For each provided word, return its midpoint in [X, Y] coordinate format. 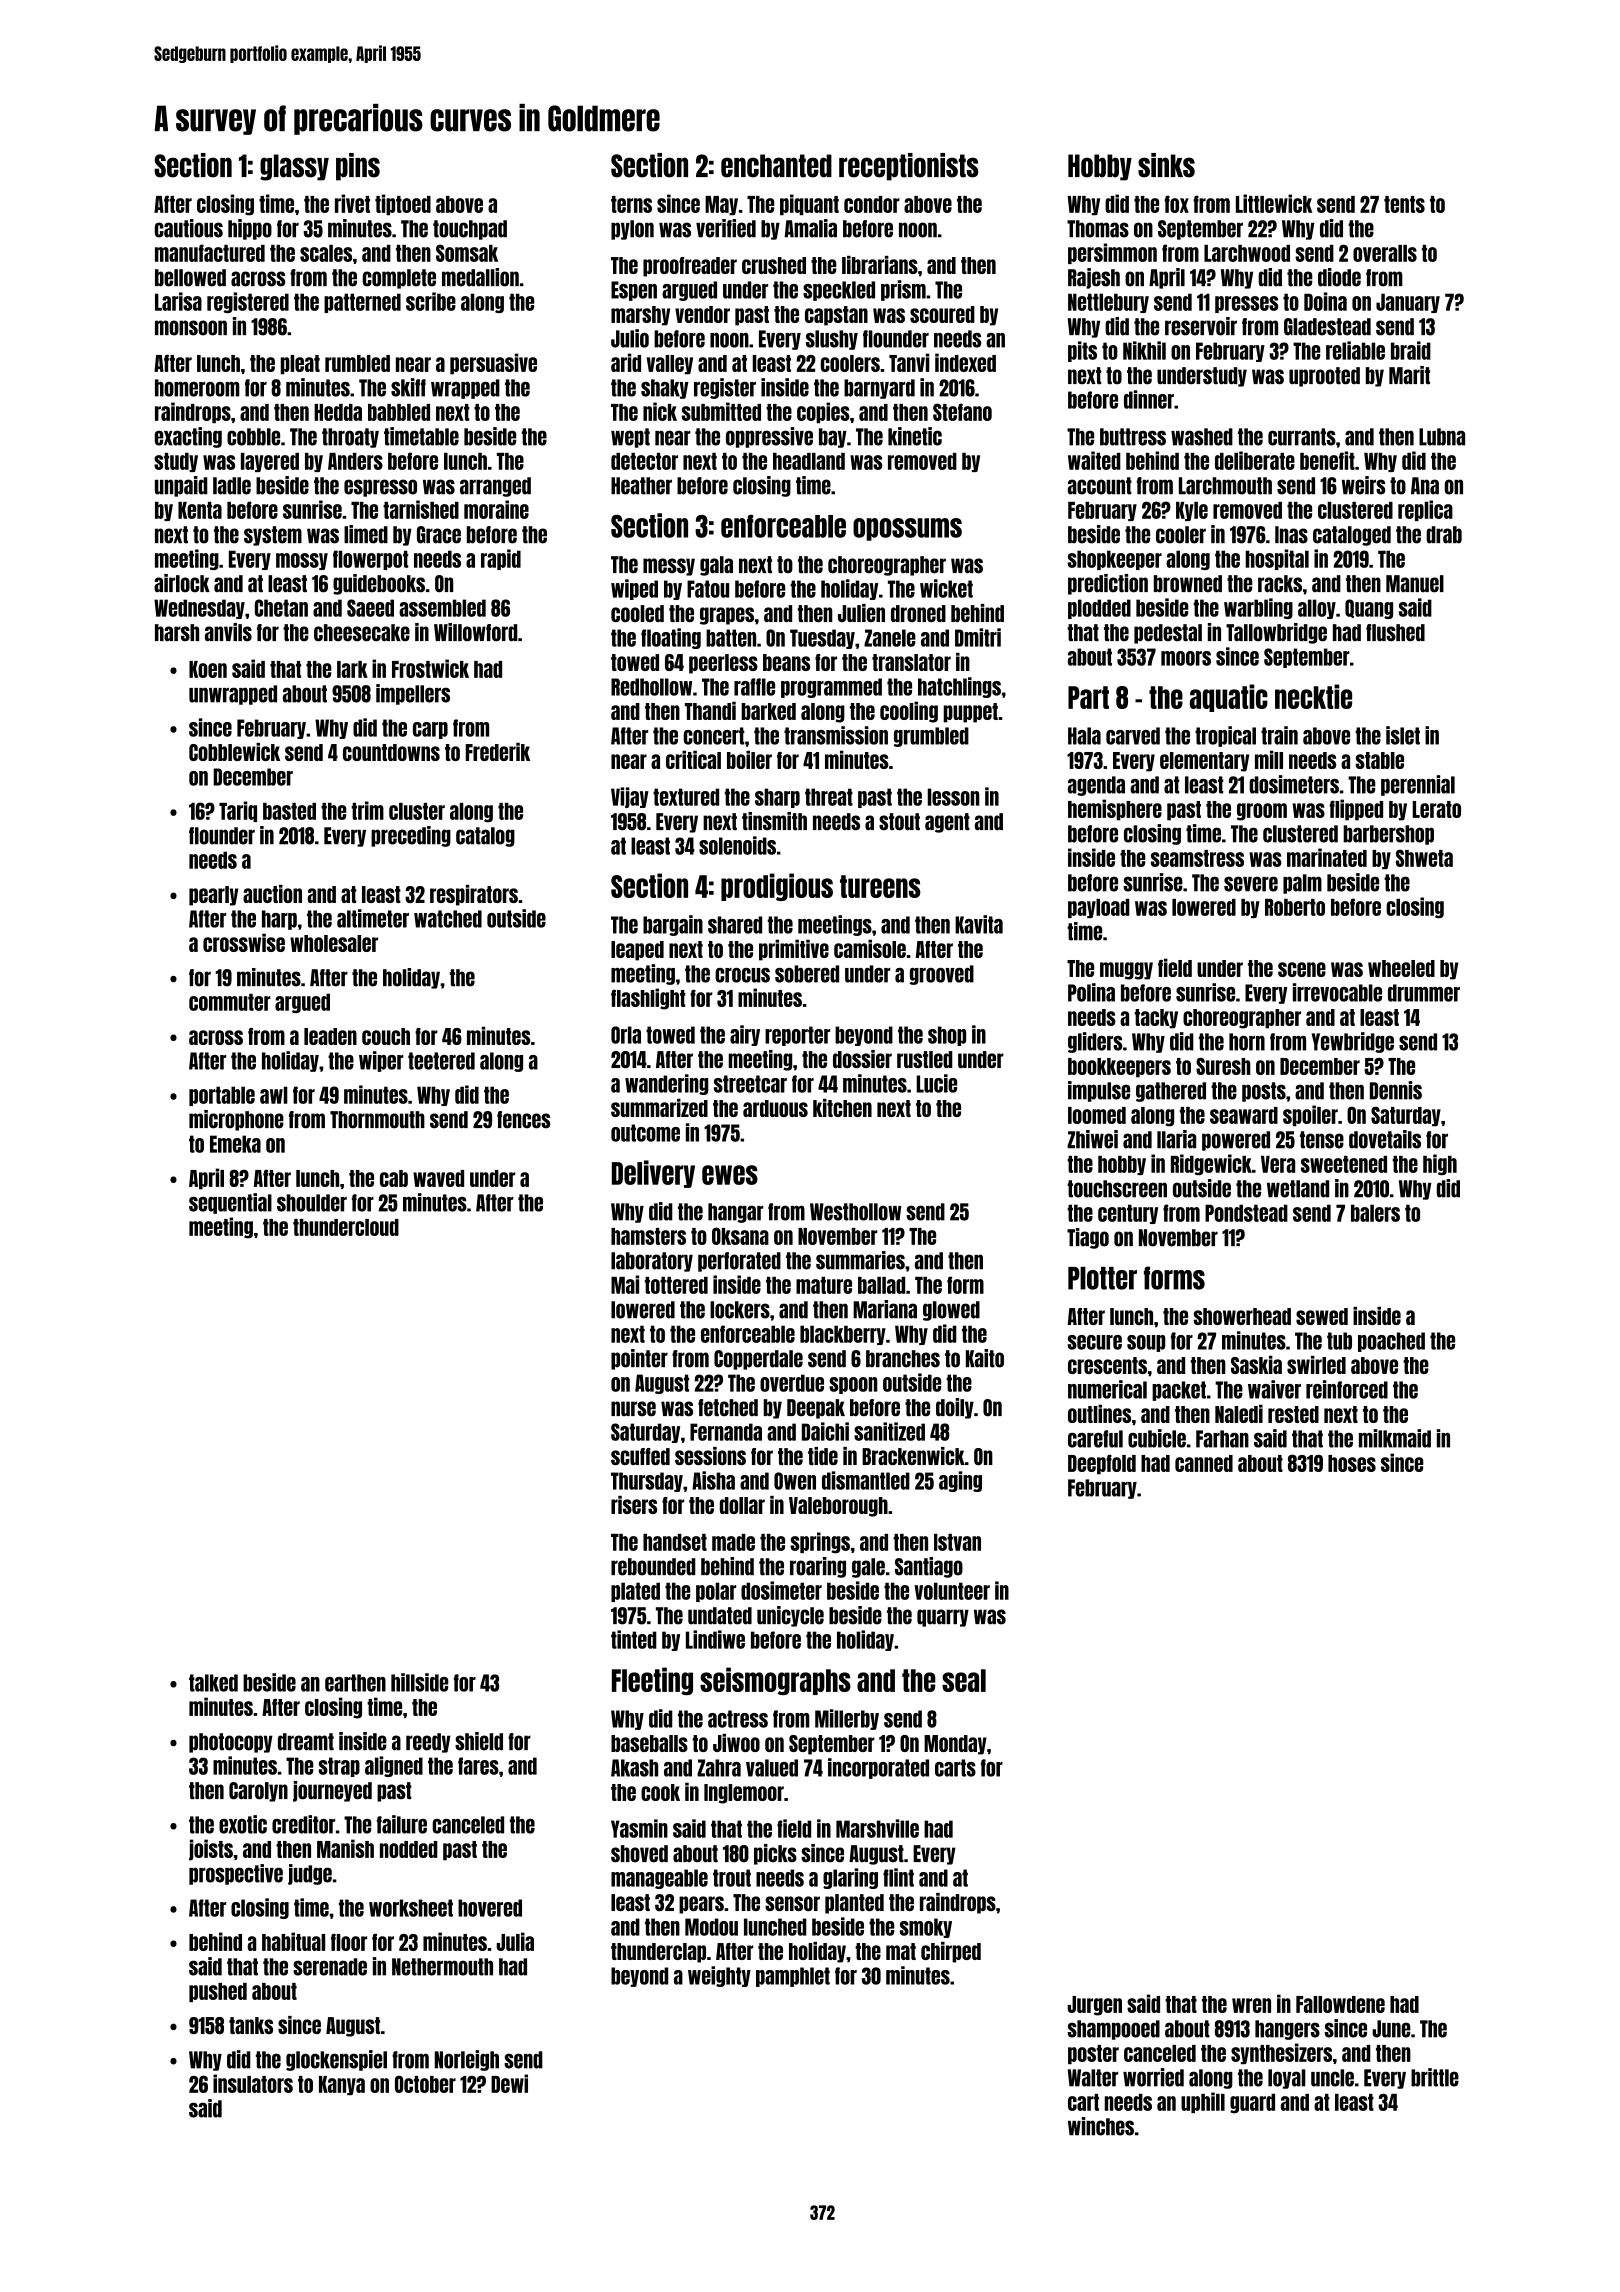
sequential [230, 1203]
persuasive [493, 364]
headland [809, 461]
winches [1101, 2126]
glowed [951, 1311]
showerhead [1242, 1316]
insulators [253, 2083]
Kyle [1192, 511]
